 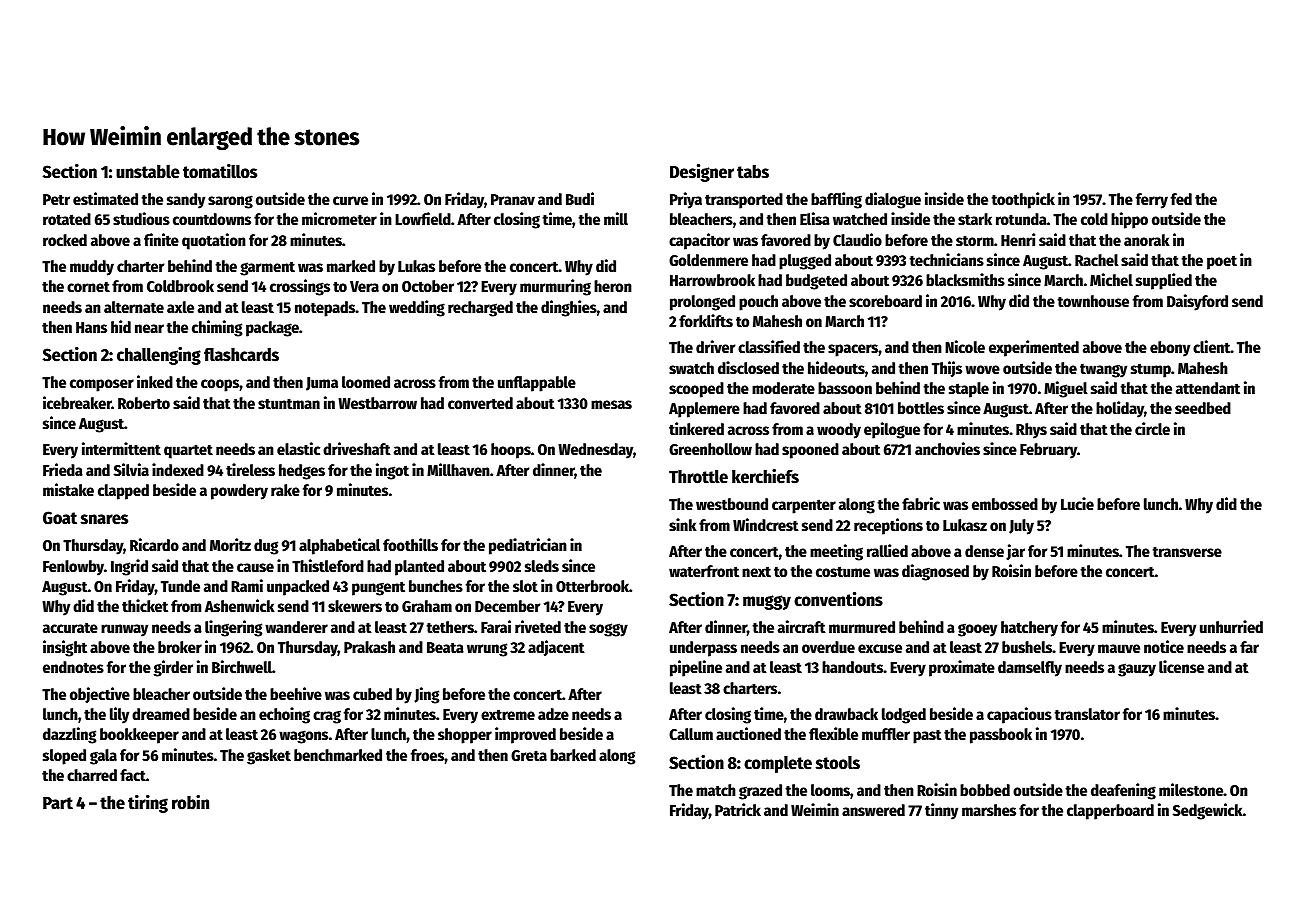 I want to click on Designer, so click(x=702, y=173).
